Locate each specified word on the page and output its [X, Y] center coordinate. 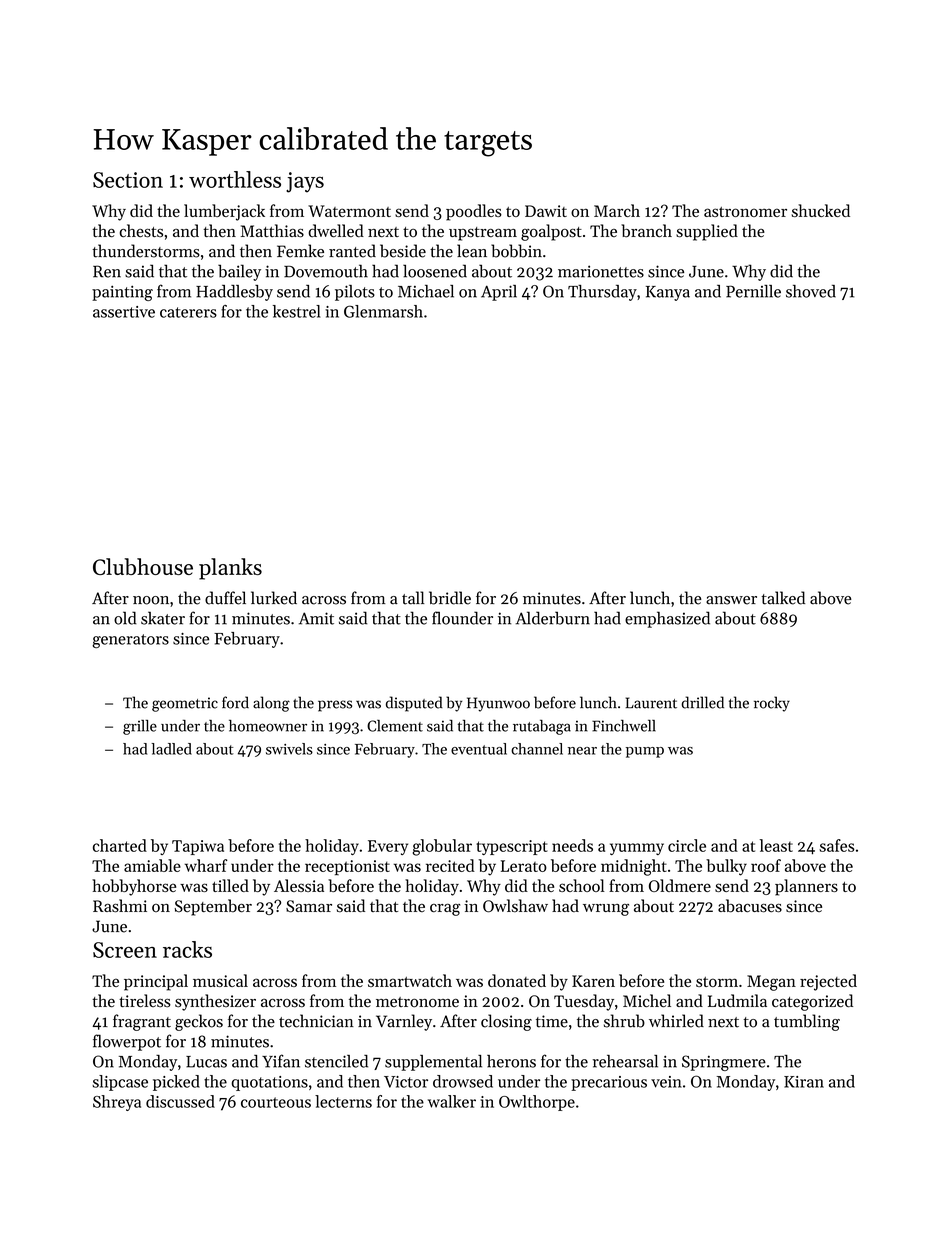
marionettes [601, 271]
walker [452, 1101]
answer [731, 600]
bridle [450, 598]
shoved [811, 291]
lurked [274, 598]
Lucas [206, 1062]
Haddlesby [234, 293]
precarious [609, 1083]
